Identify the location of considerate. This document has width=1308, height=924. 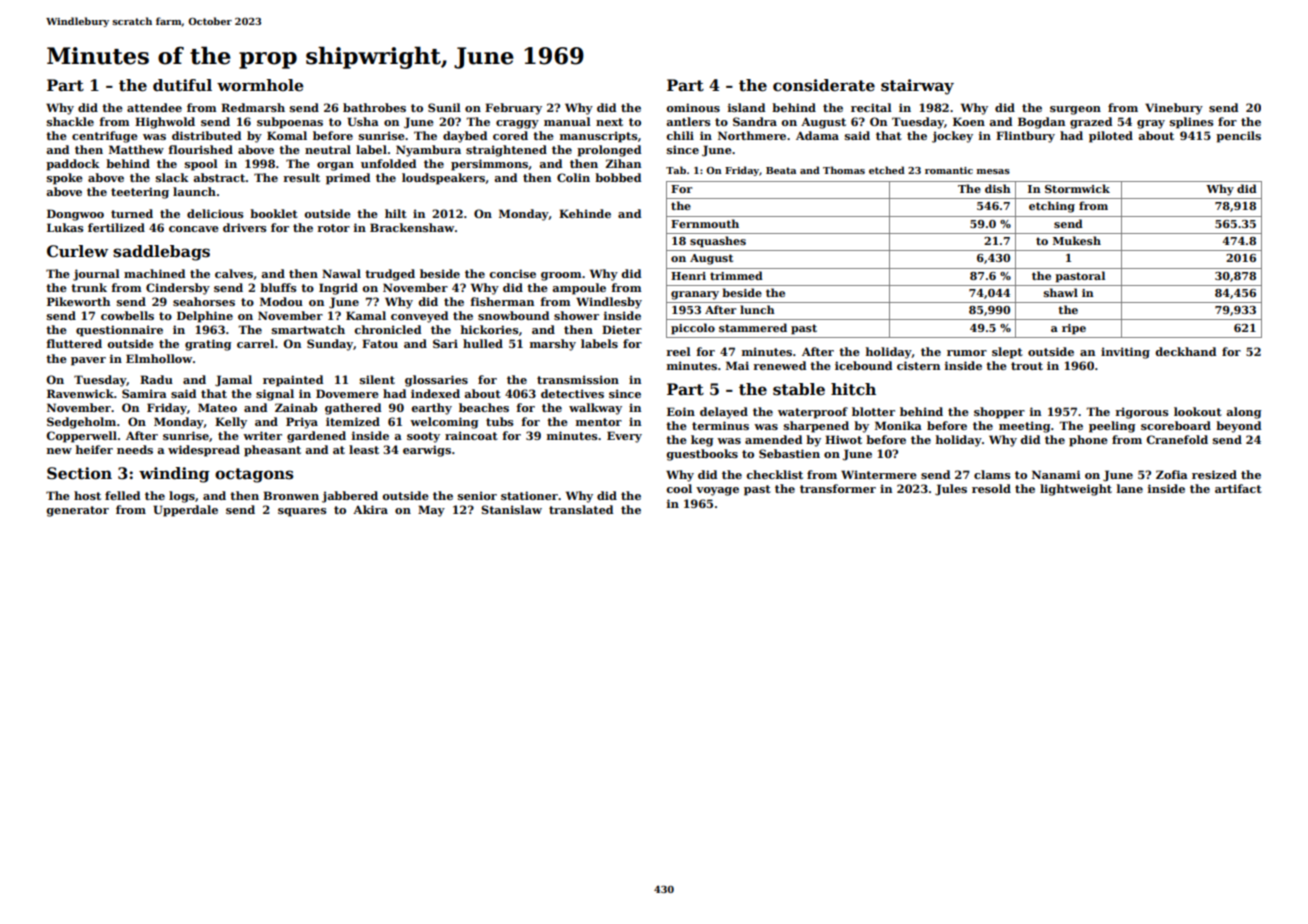
(824, 85).
